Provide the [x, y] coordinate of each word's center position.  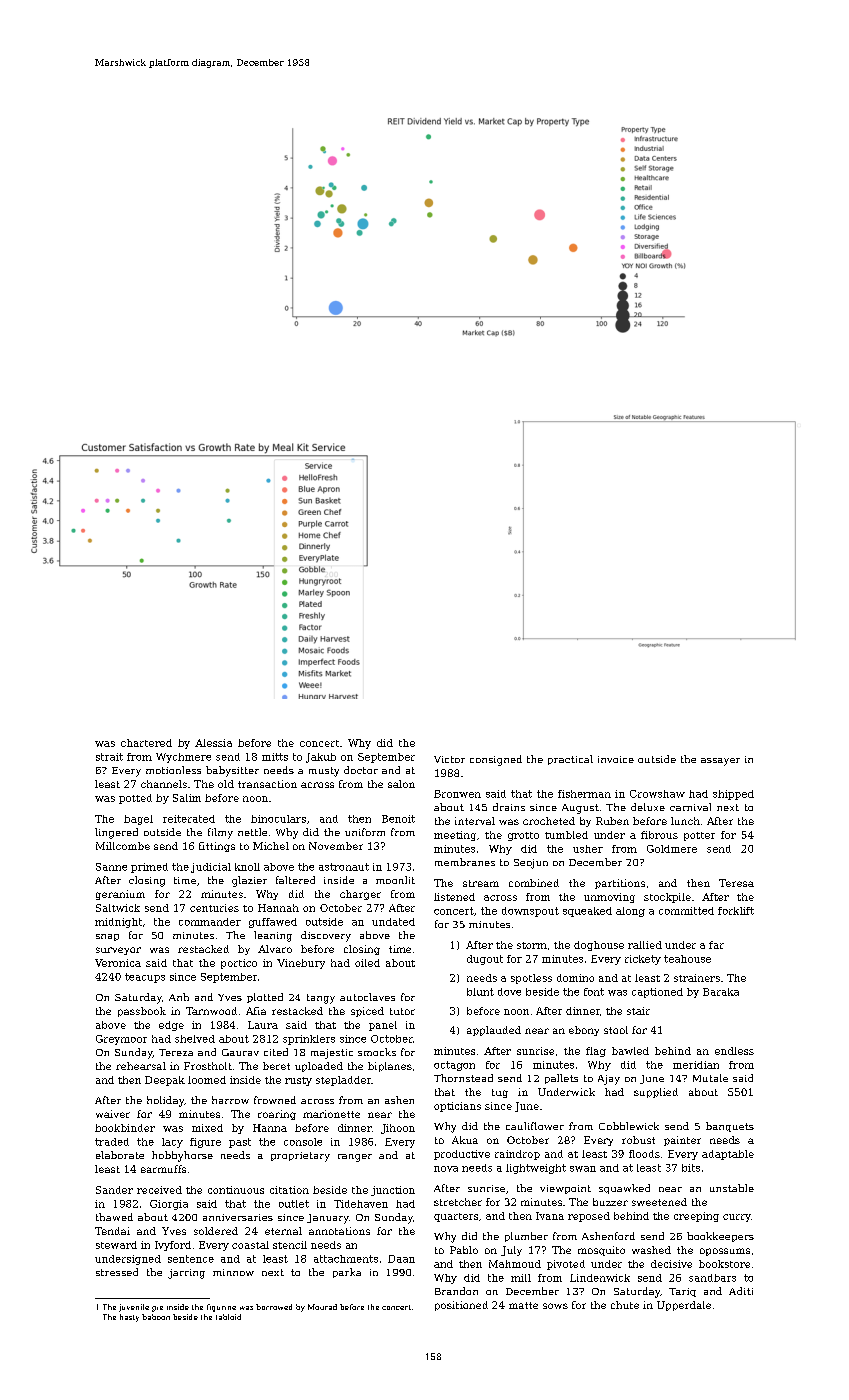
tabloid [228, 1317]
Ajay [609, 1080]
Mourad [322, 1307]
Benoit [398, 819]
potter [699, 836]
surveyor [118, 951]
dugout [485, 960]
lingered [116, 833]
